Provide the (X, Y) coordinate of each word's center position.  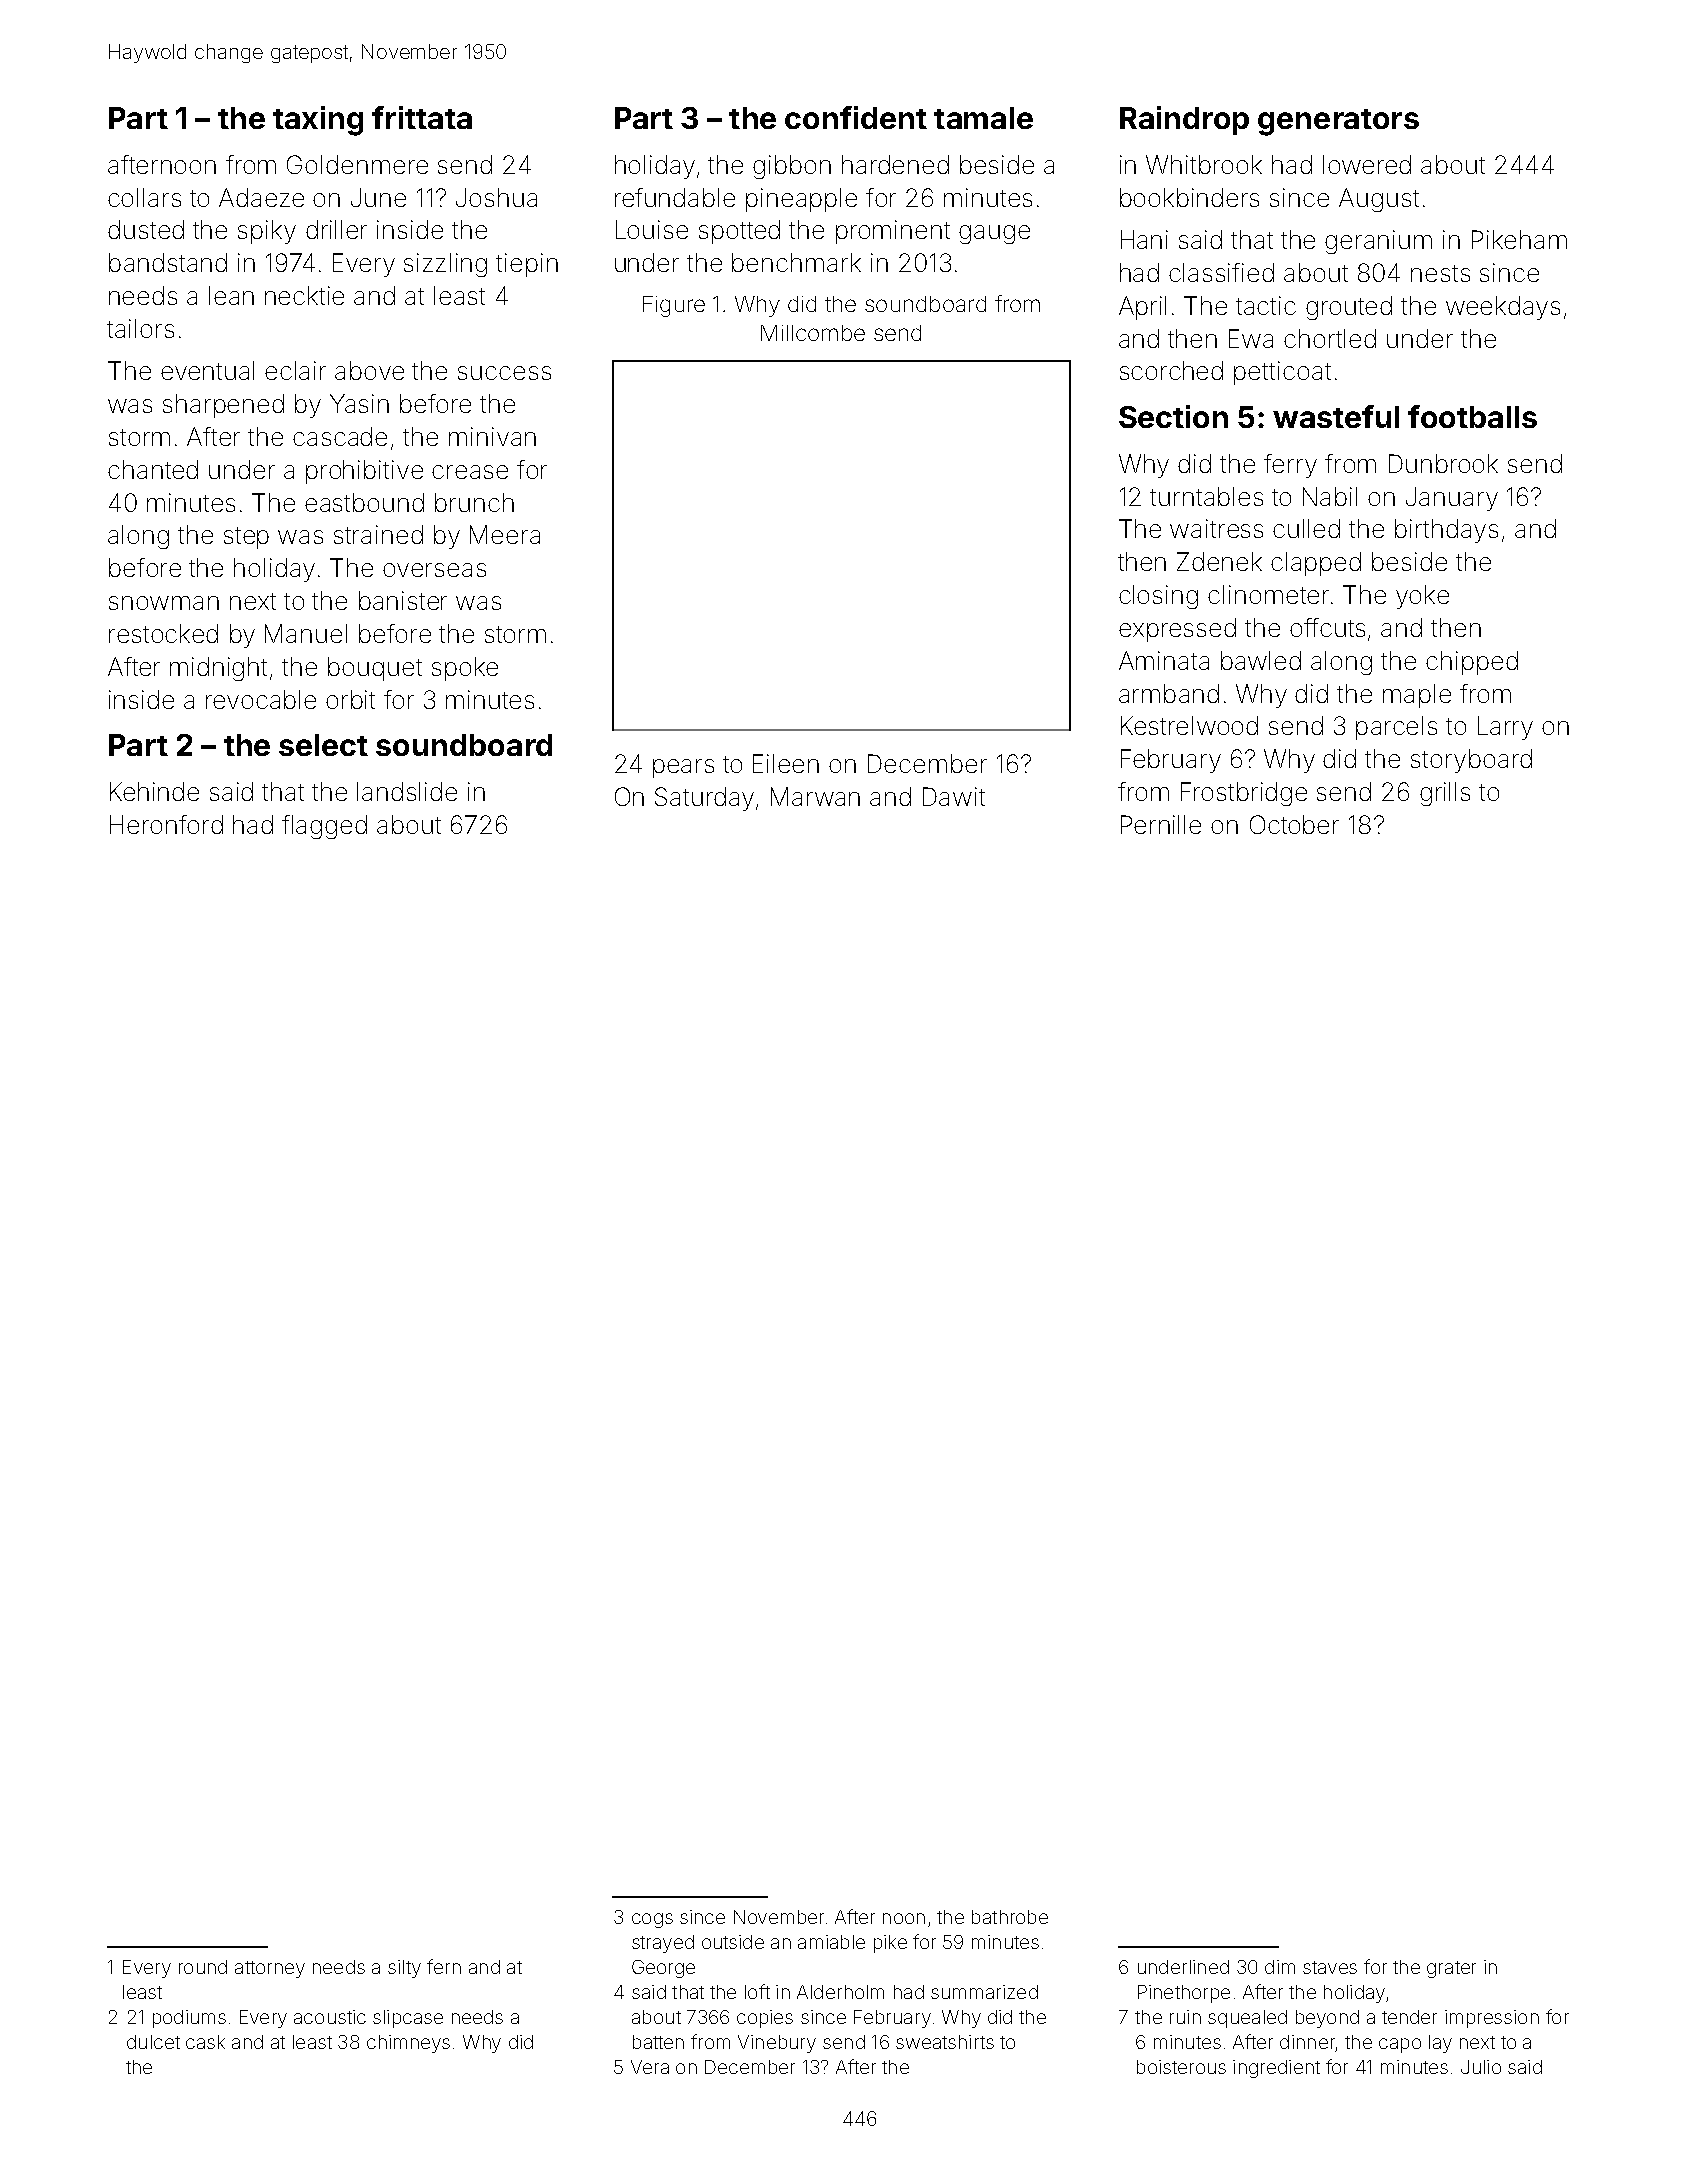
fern (444, 1966)
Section (1173, 416)
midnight (218, 669)
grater (1451, 1969)
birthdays (1446, 531)
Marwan (815, 796)
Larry (1505, 728)
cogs (652, 1920)
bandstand (168, 262)
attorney (270, 1969)
